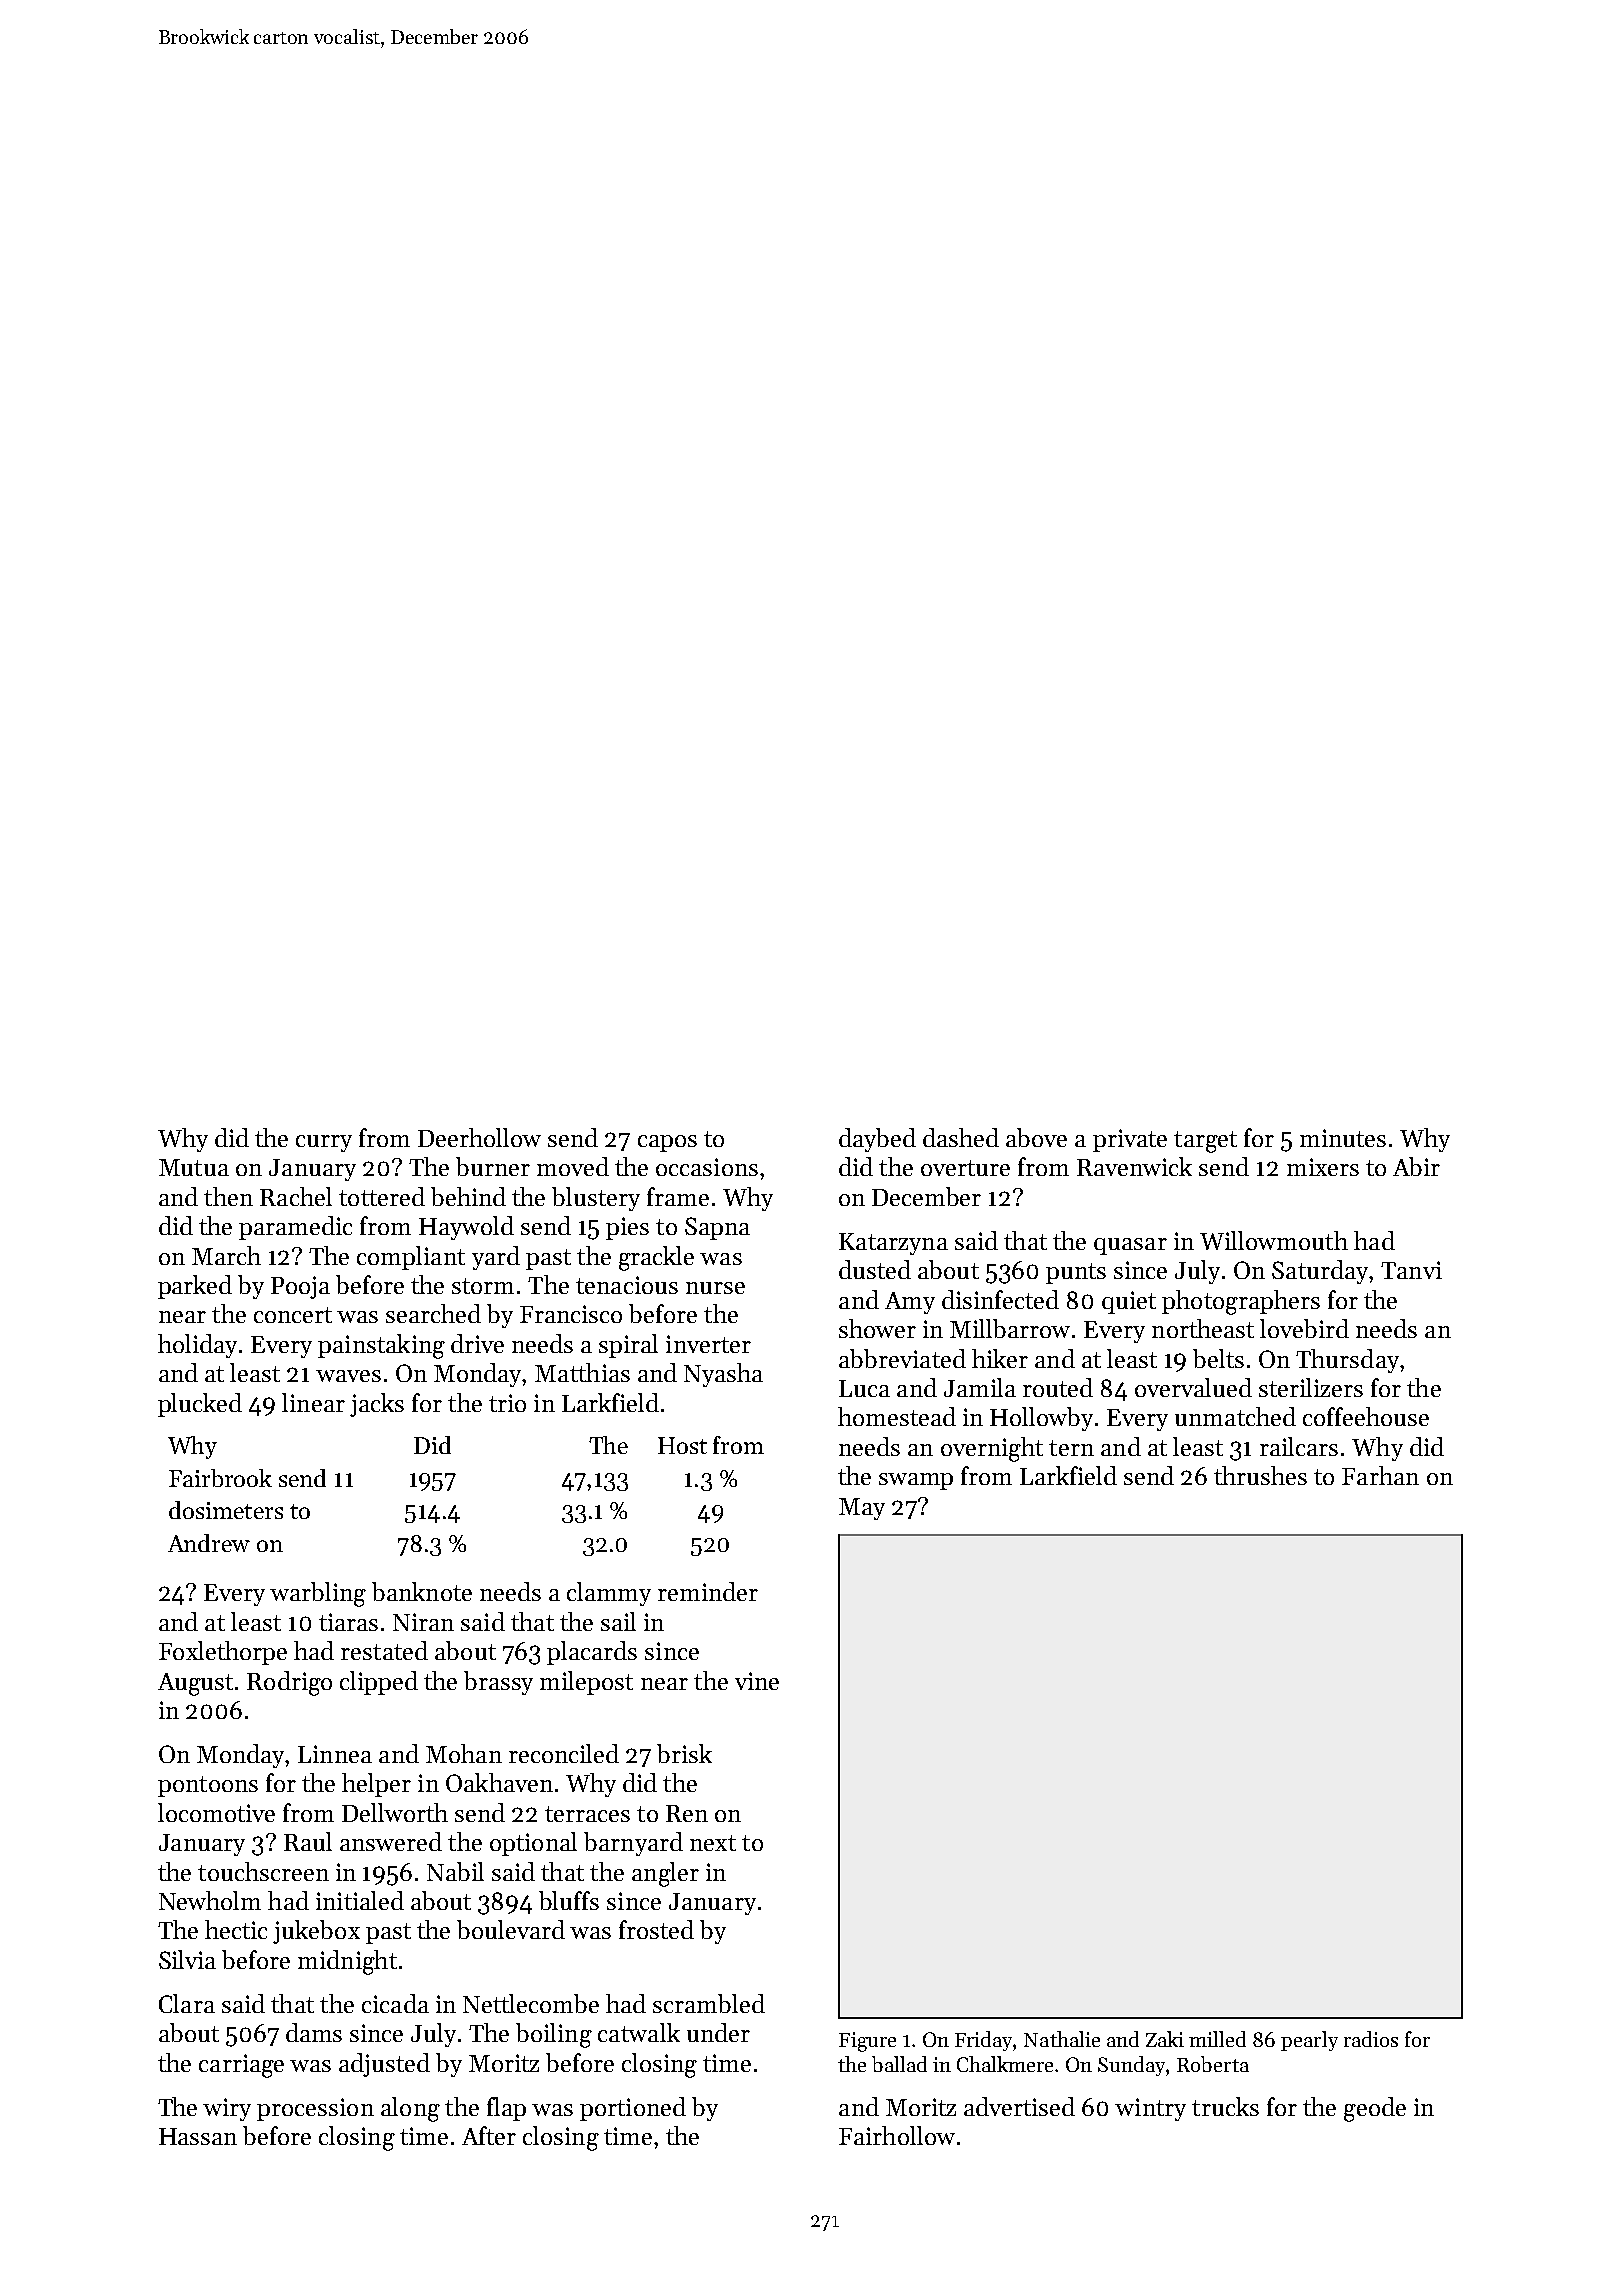 This document has width=1620, height=2292. I want to click on quiet, so click(1129, 1302).
